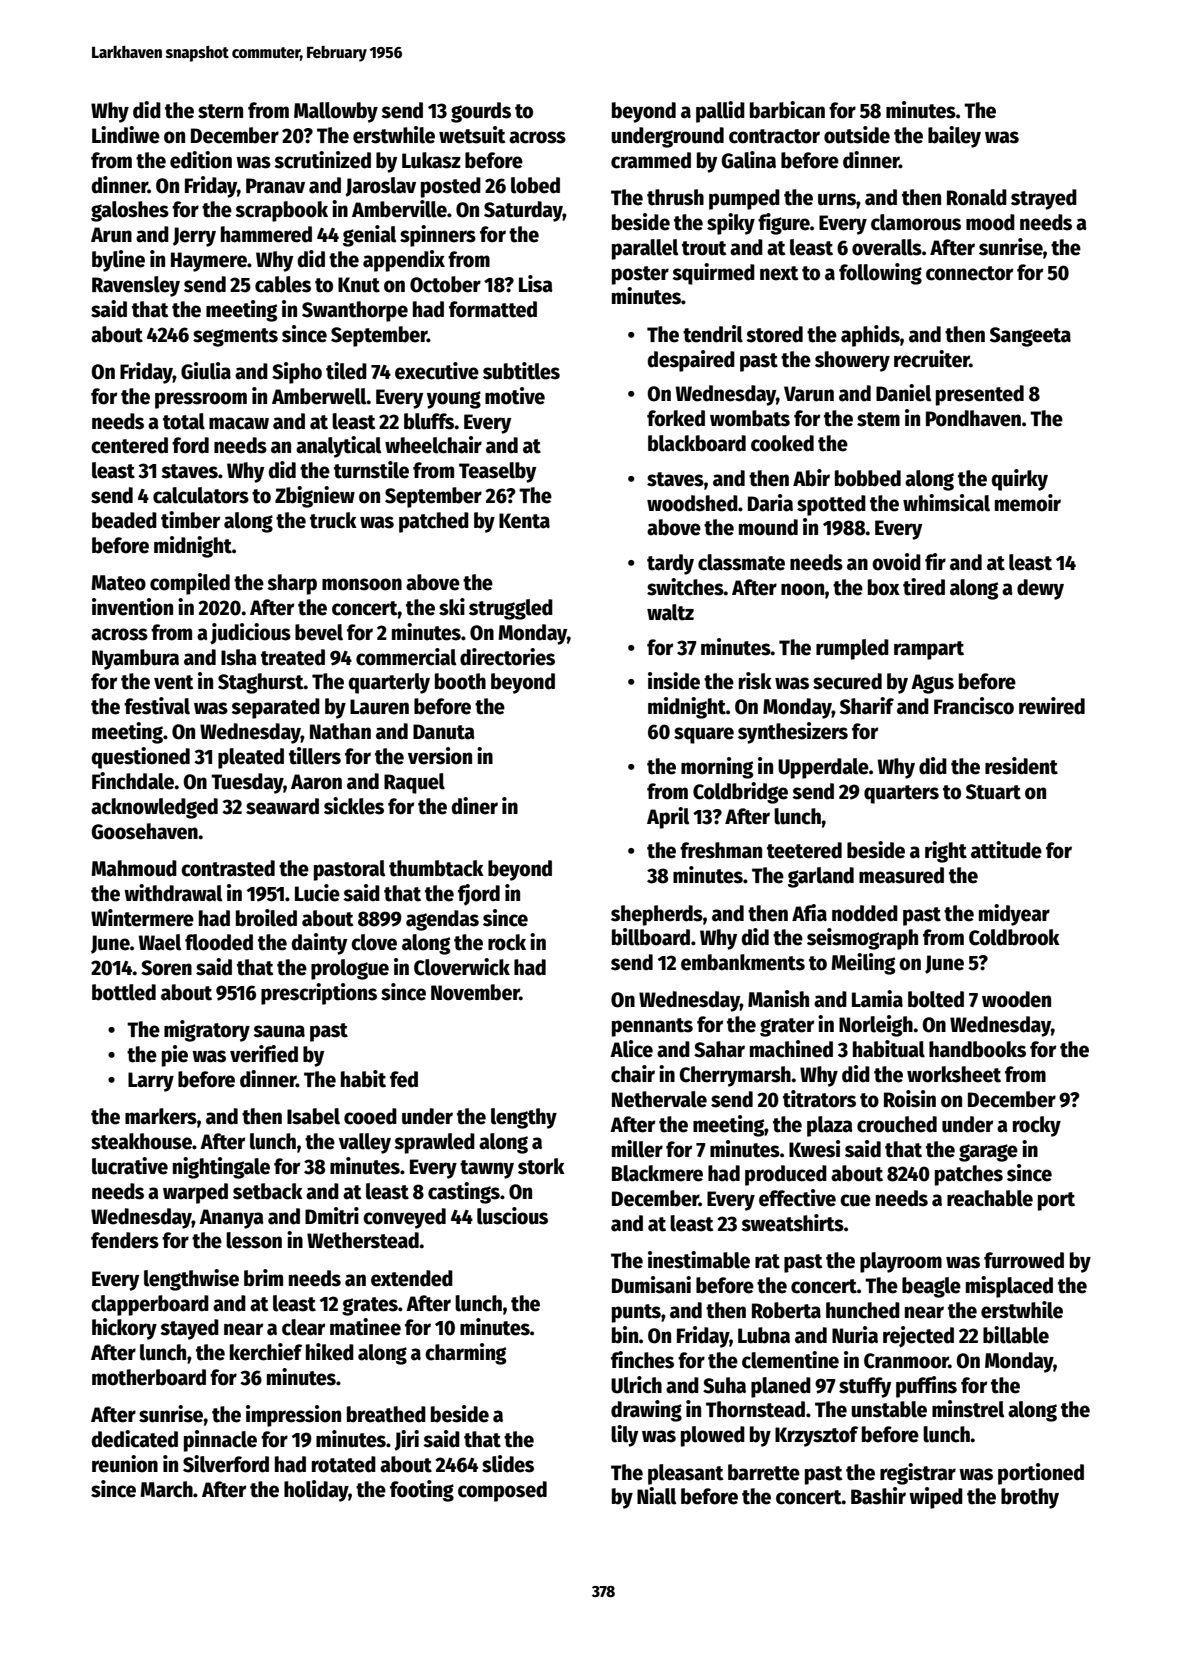 The height and width of the document is (1674, 1184). I want to click on dedicated, so click(134, 1439).
